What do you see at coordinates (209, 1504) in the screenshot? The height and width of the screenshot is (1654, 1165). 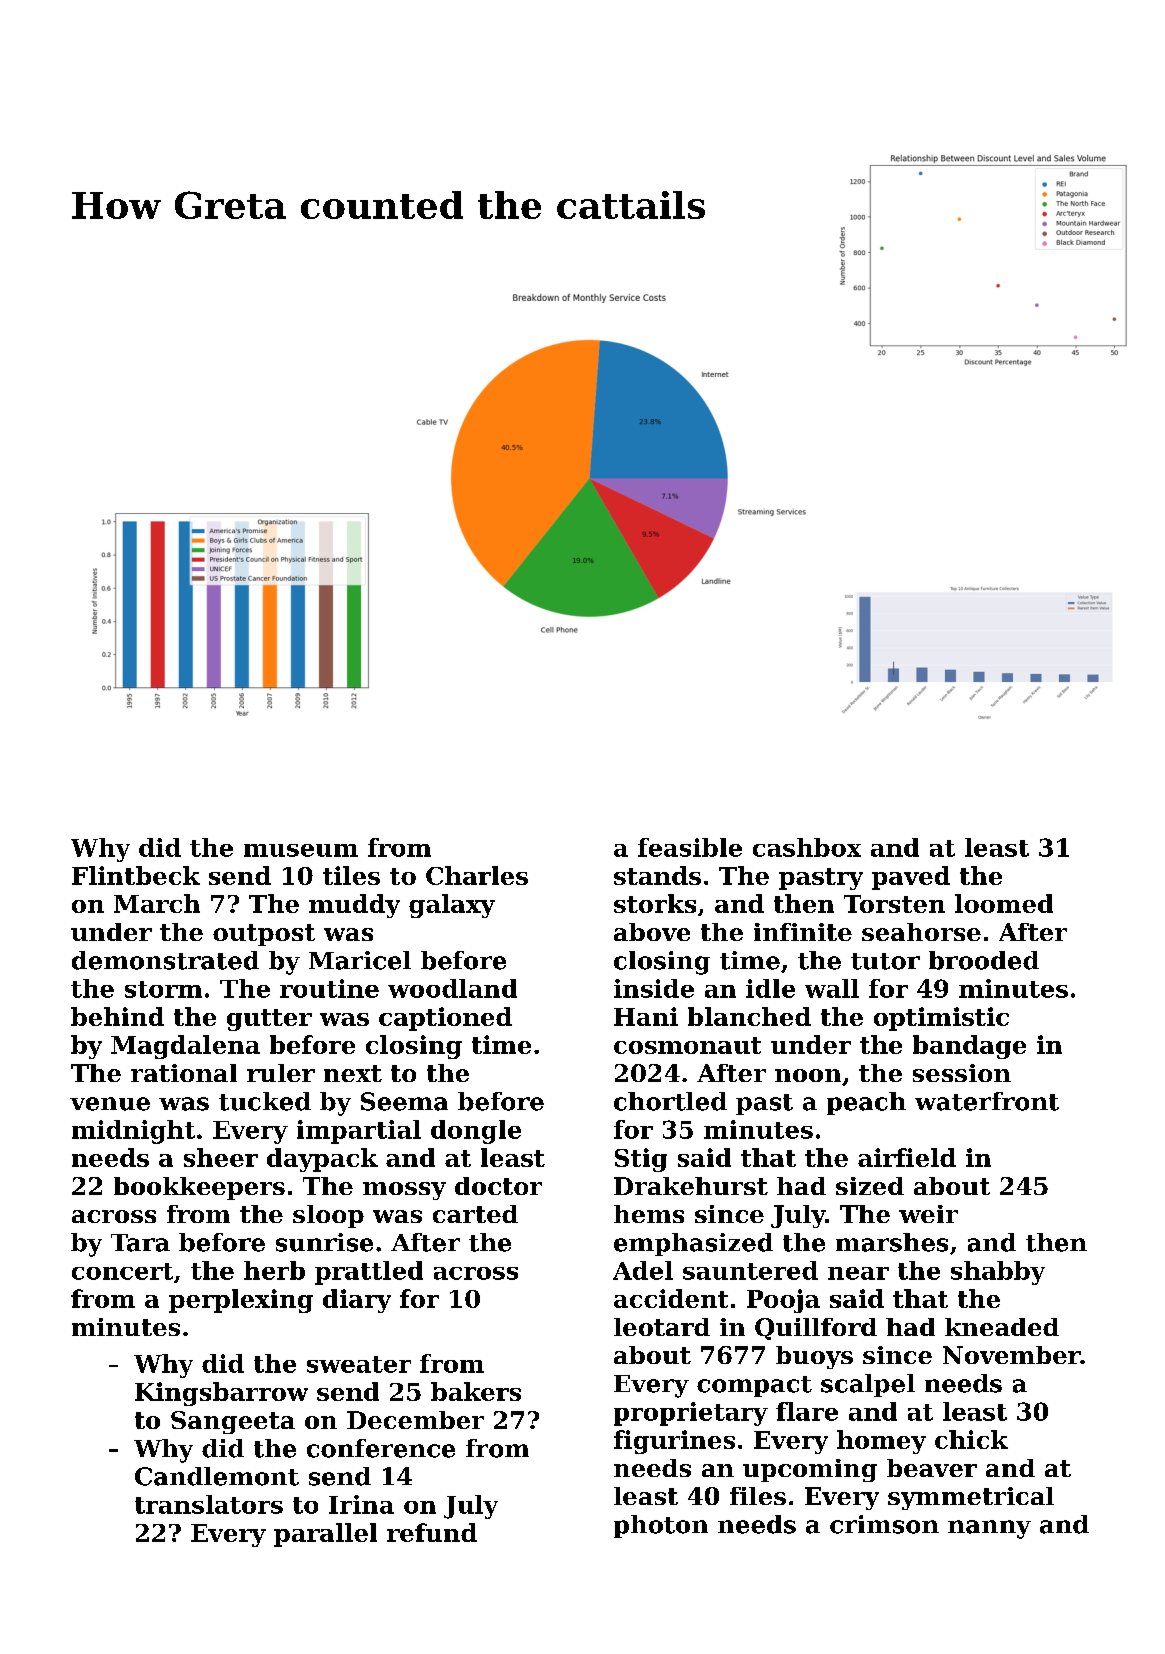 I see `translators` at bounding box center [209, 1504].
